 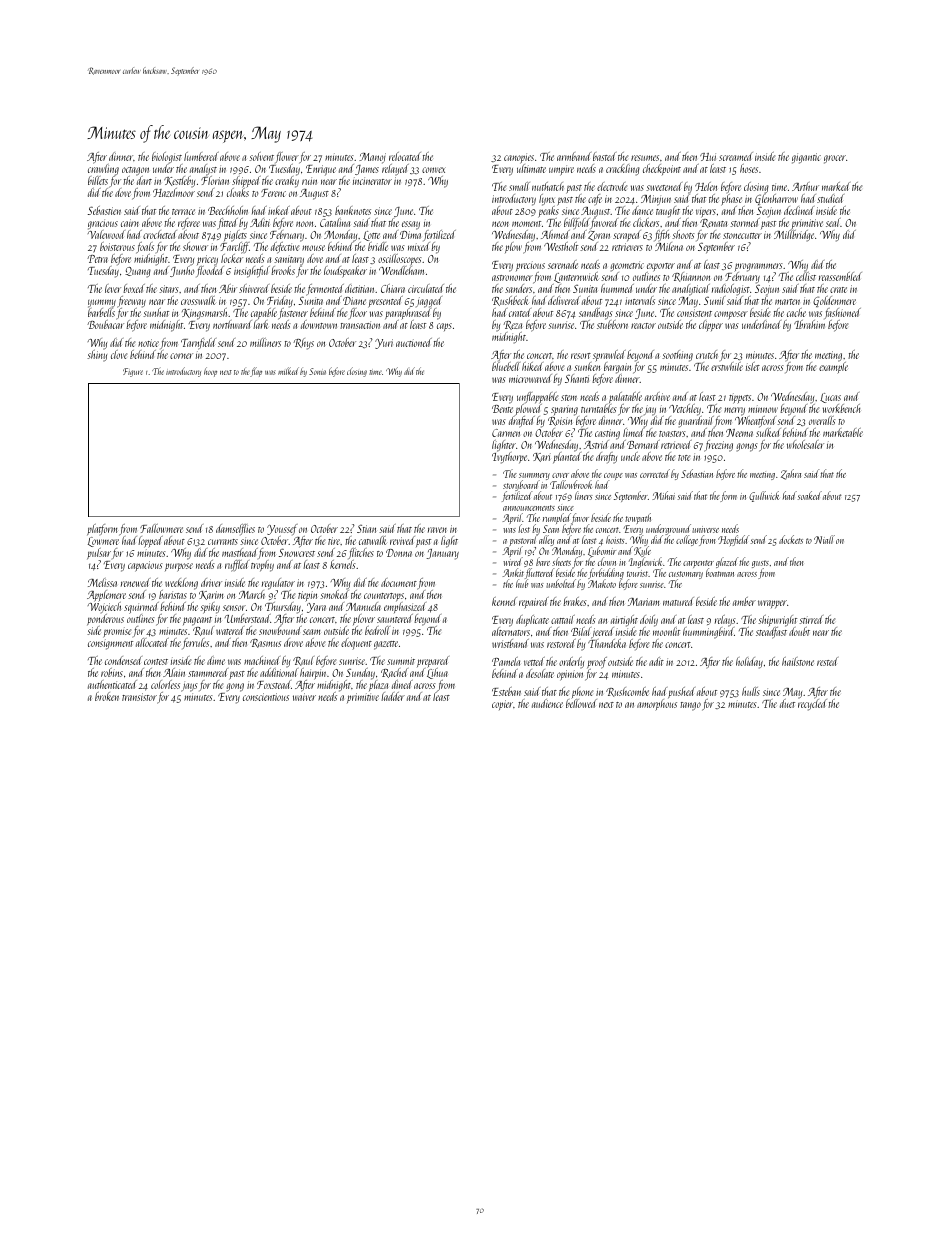 I want to click on Mihai, so click(x=663, y=495).
